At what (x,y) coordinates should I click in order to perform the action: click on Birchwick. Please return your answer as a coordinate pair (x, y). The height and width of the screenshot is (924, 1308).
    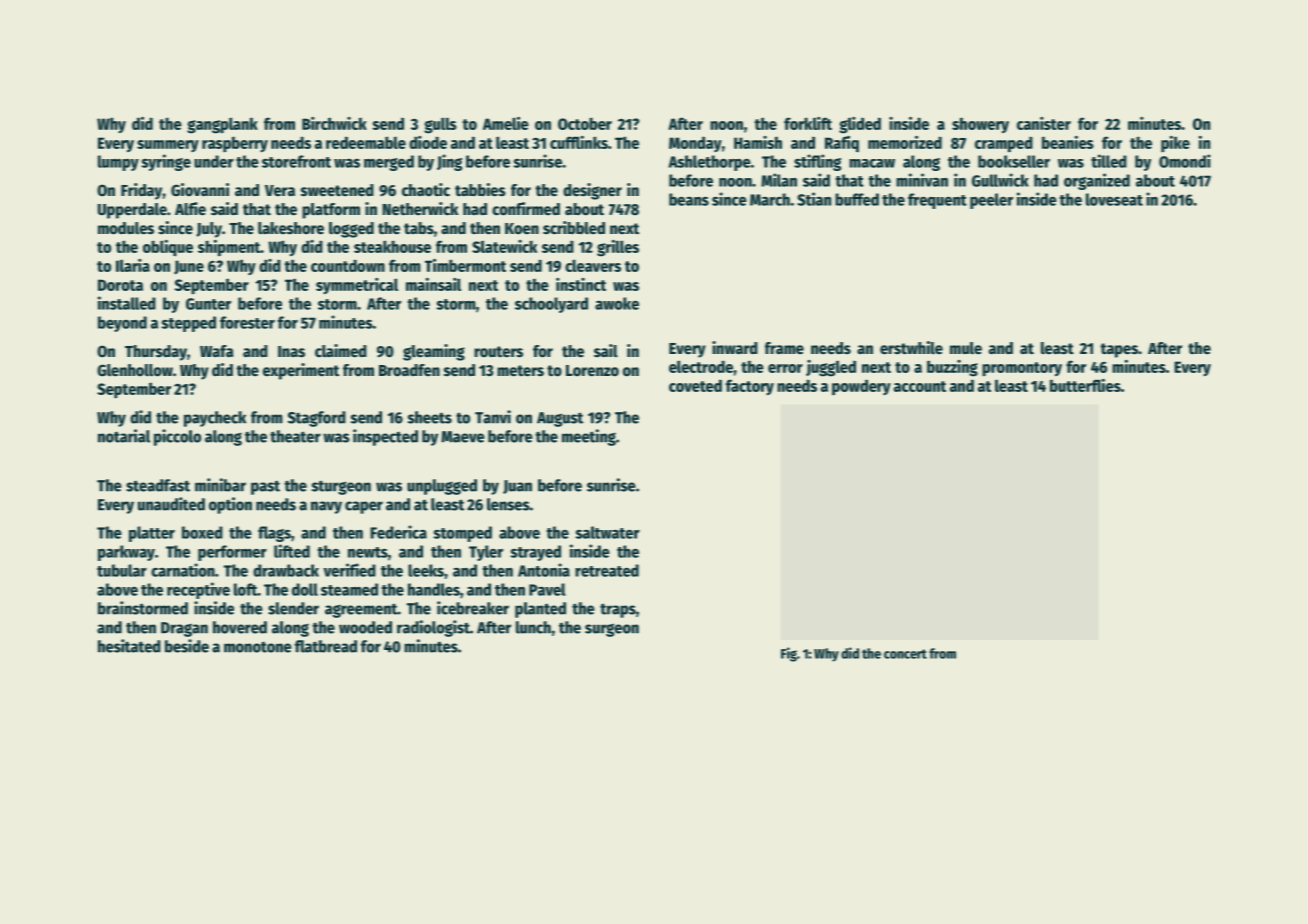
    Looking at the image, I should click on (334, 123).
